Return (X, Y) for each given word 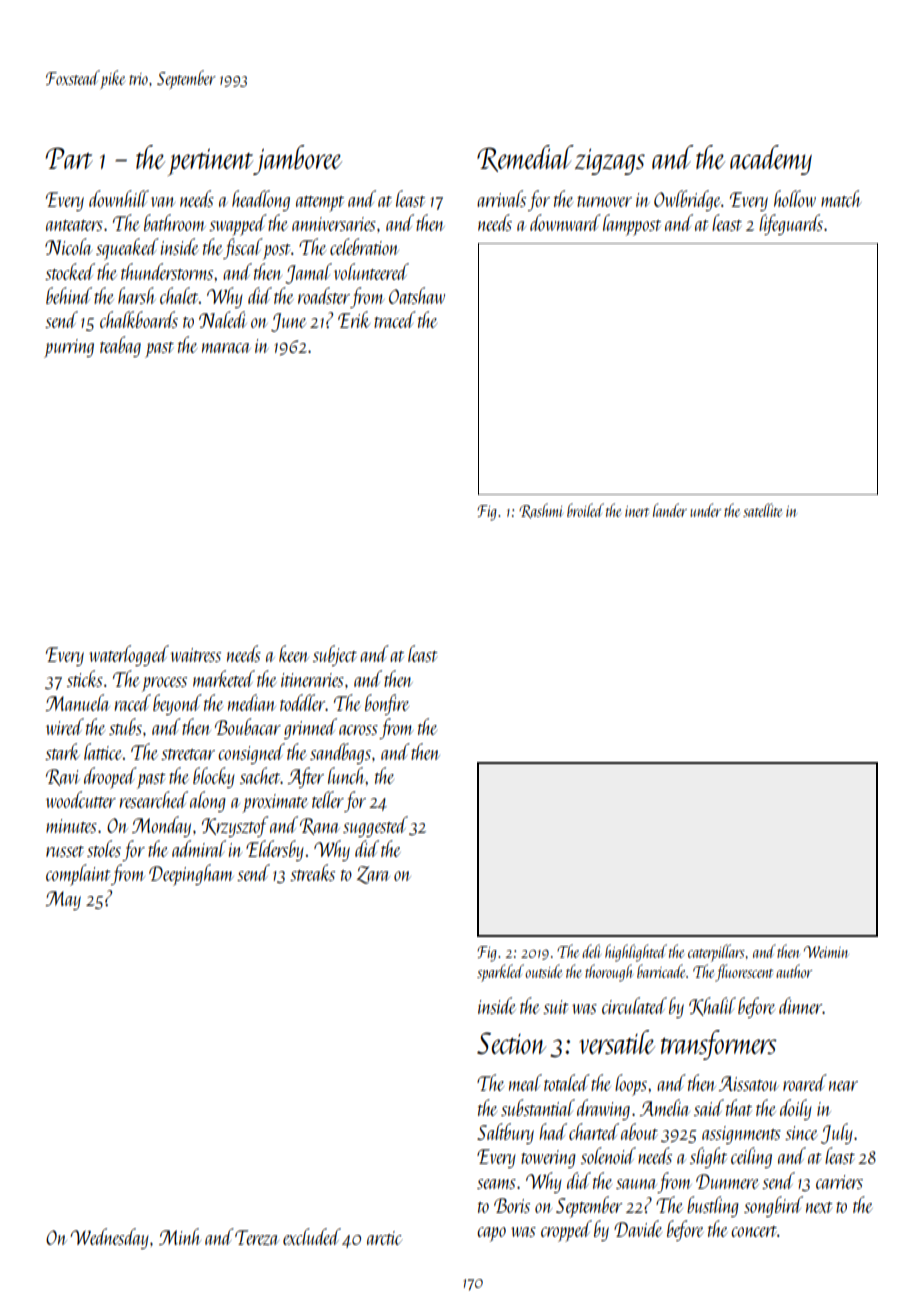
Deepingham (191, 875)
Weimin (826, 952)
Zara (373, 875)
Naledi (223, 319)
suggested (375, 826)
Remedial (525, 158)
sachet (260, 775)
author (794, 971)
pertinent (210, 162)
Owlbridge (687, 200)
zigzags (610, 161)
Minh (180, 1236)
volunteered (371, 271)
